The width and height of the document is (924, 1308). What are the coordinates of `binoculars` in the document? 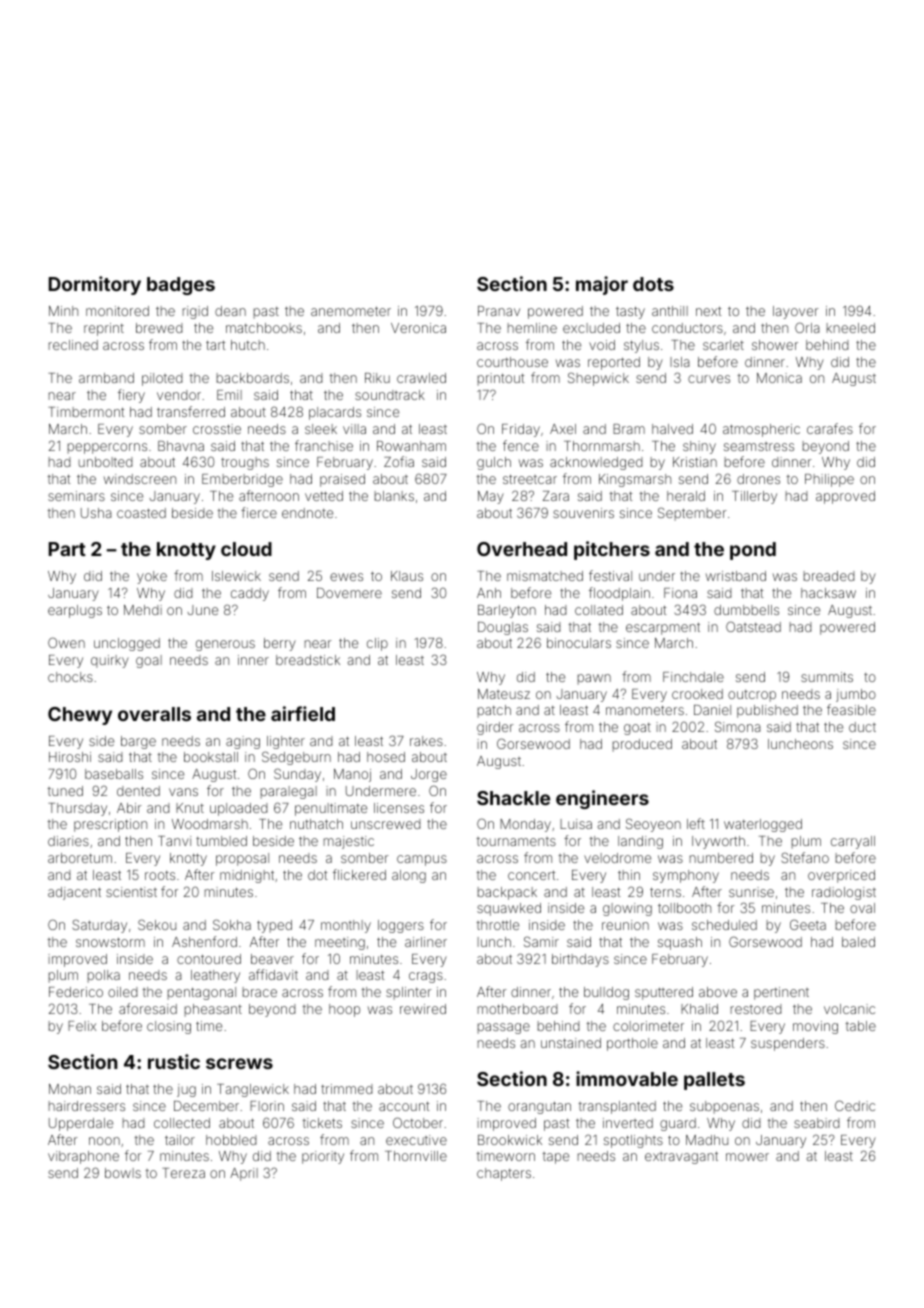 It's located at (579, 643).
